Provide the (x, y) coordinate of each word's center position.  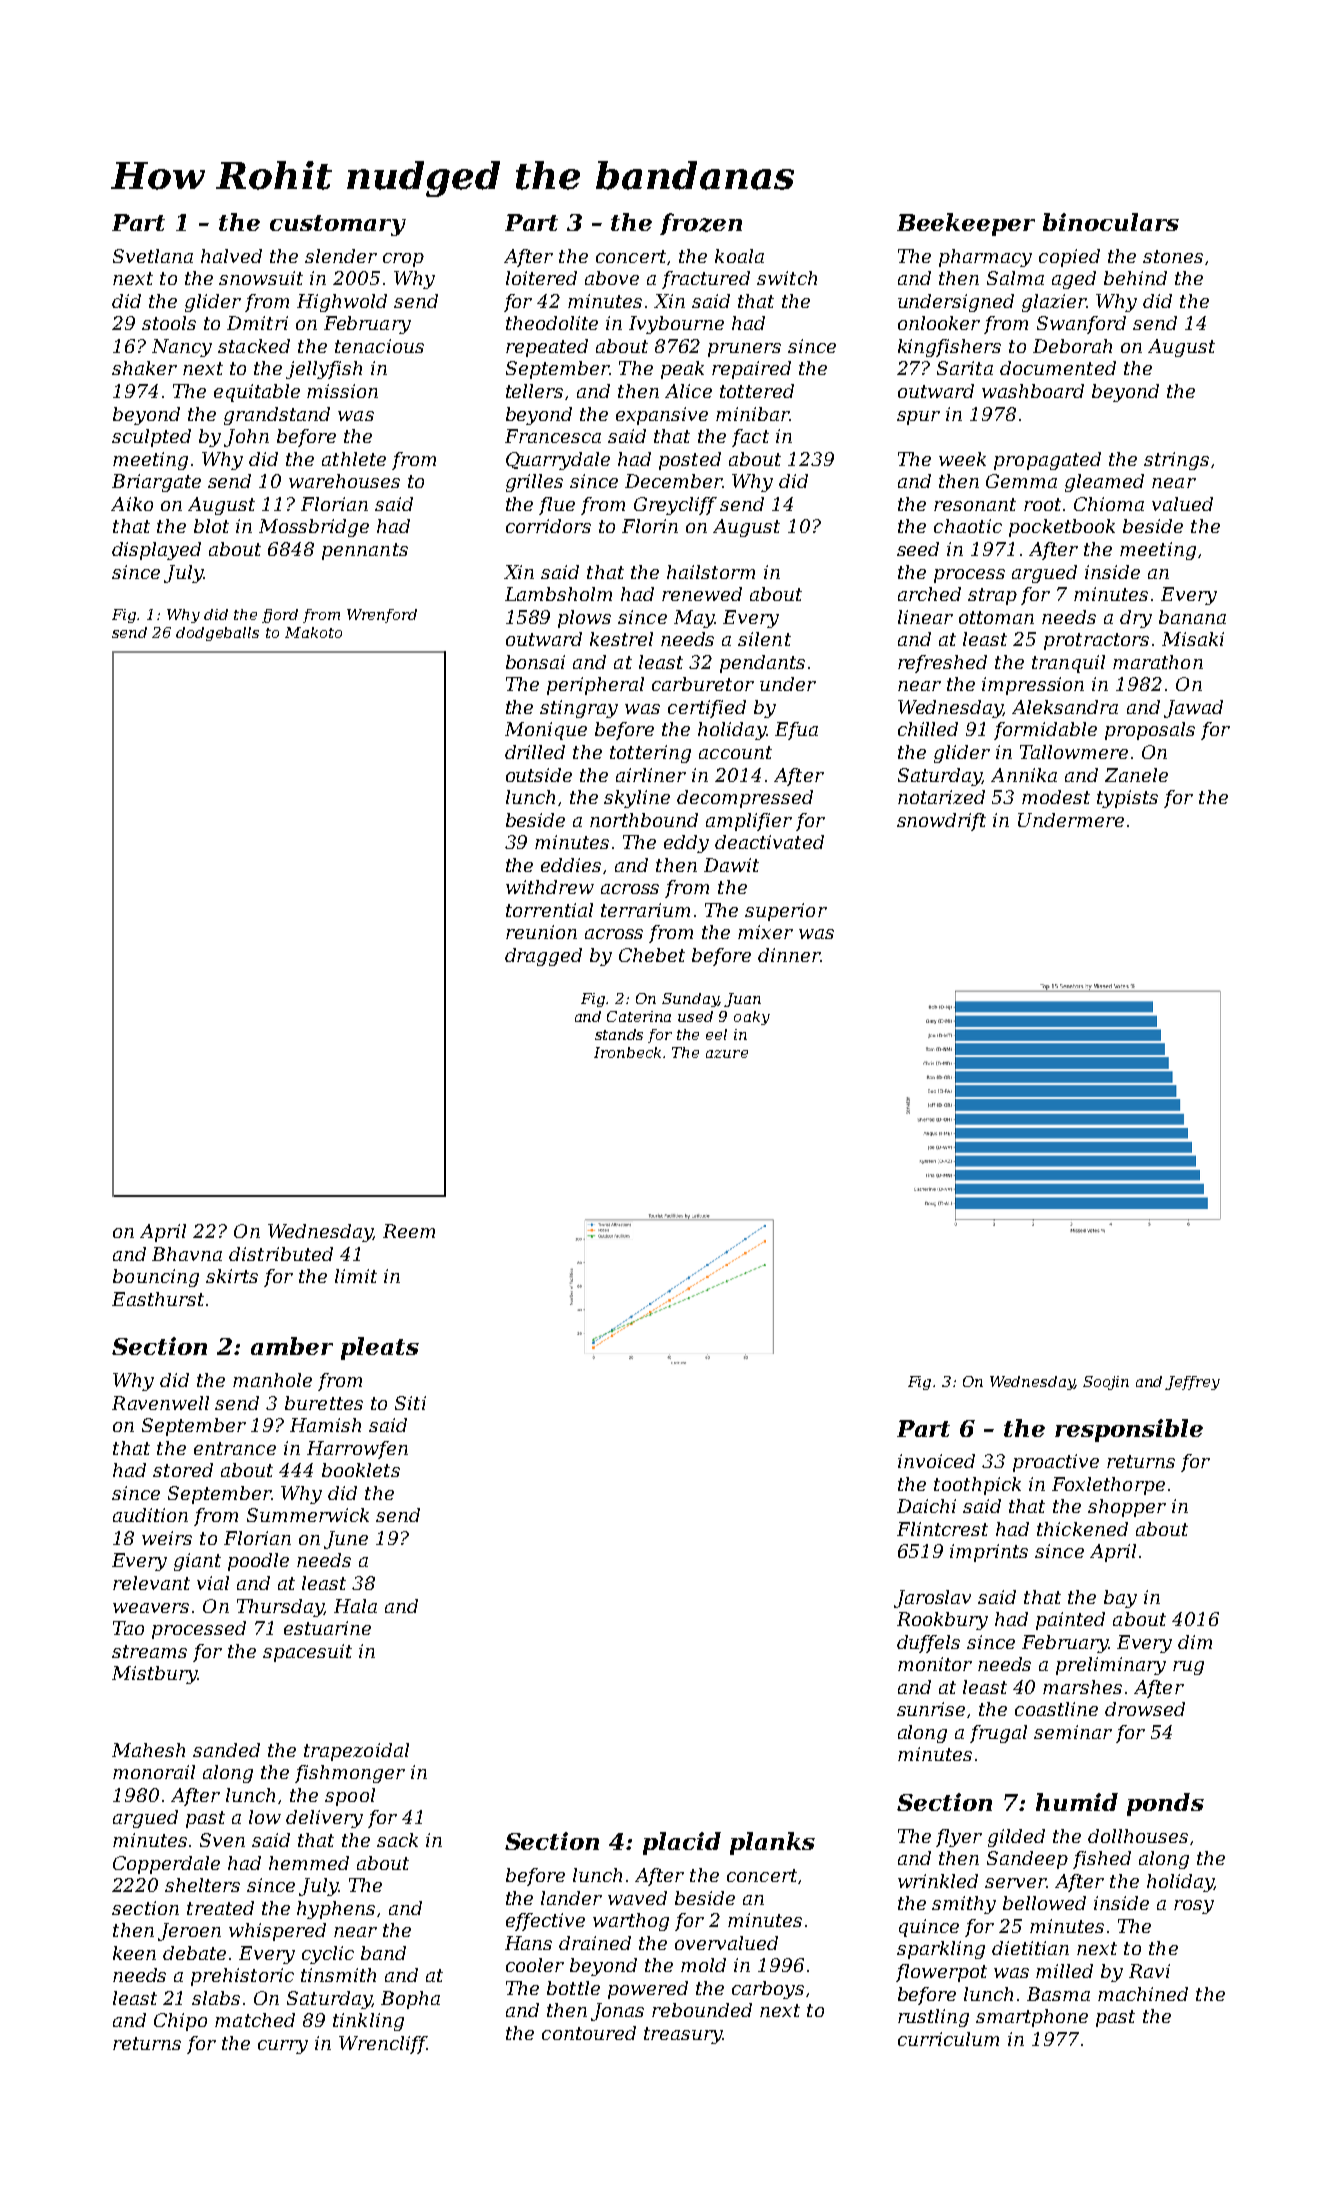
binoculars (1111, 222)
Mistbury (155, 1675)
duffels (928, 1644)
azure (727, 1054)
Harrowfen (357, 1450)
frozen (701, 224)
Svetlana (153, 256)
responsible (1129, 1430)
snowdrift (941, 822)
